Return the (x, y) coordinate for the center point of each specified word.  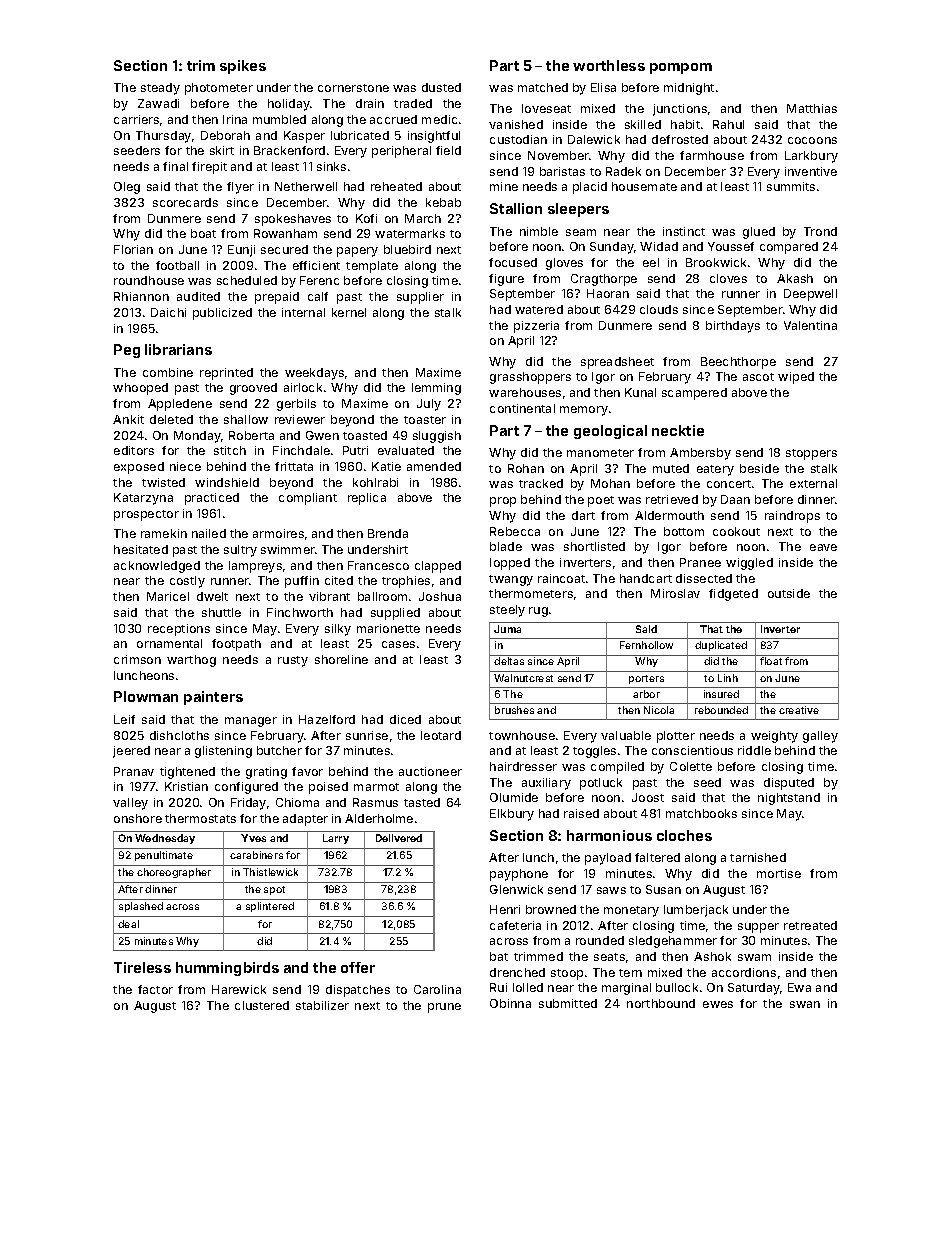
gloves (564, 264)
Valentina (810, 325)
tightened (187, 773)
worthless (609, 65)
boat (203, 233)
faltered (657, 857)
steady (160, 89)
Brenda (388, 533)
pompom (681, 68)
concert (729, 484)
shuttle (221, 612)
